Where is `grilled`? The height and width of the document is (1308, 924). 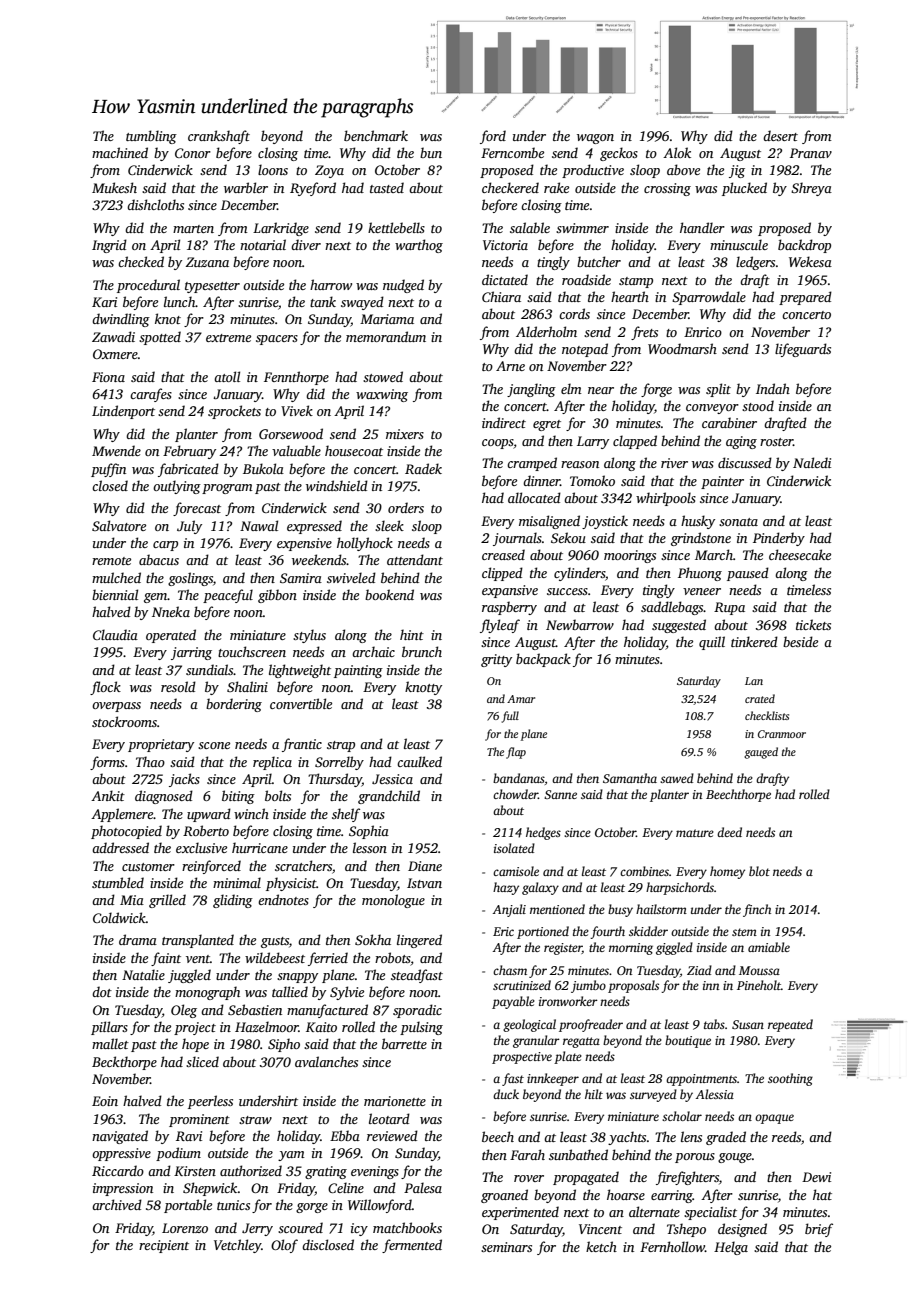 grilled is located at coordinates (167, 901).
